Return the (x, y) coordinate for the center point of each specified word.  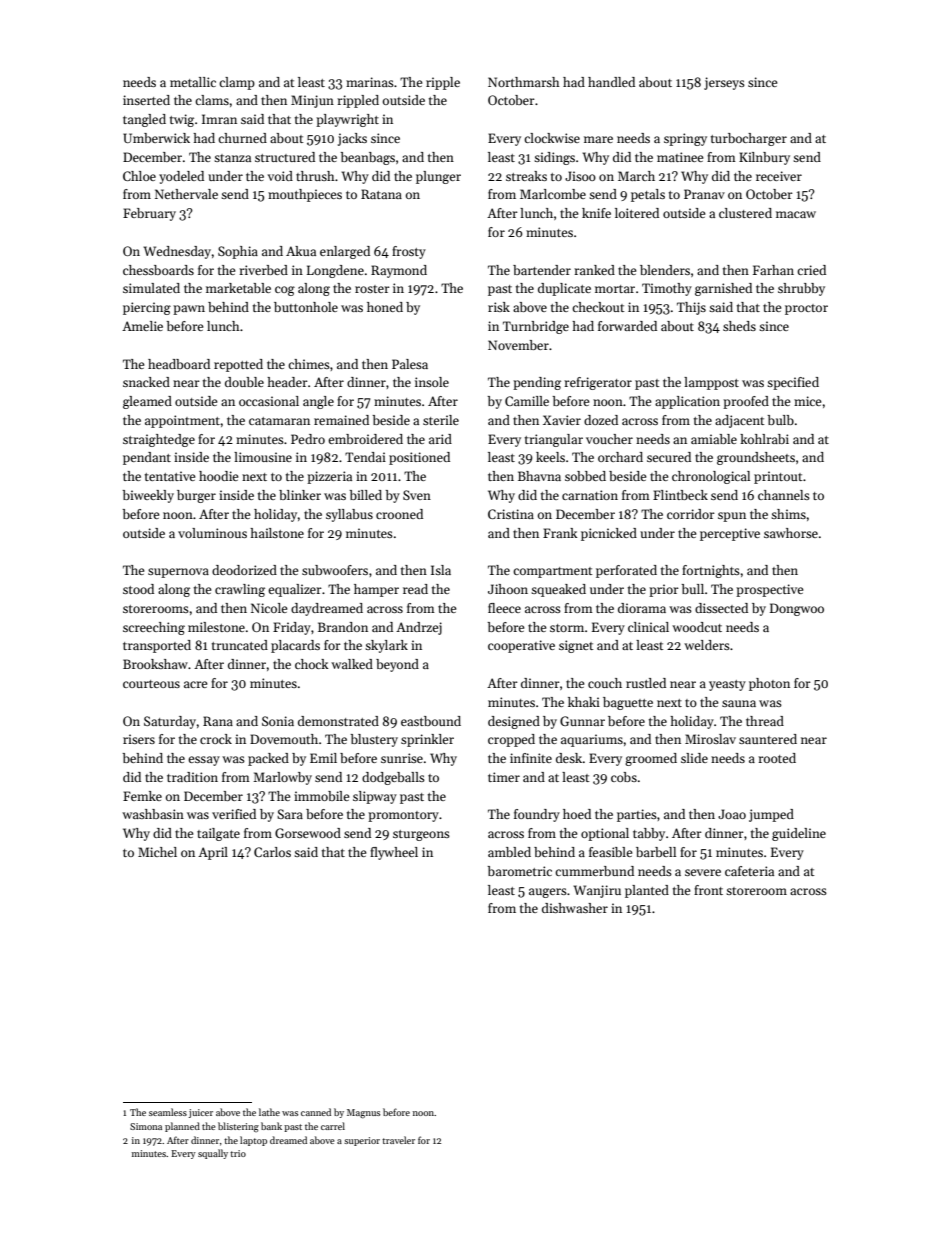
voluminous (212, 533)
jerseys (724, 83)
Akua (301, 251)
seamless (168, 1112)
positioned (419, 458)
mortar (615, 289)
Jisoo (580, 176)
